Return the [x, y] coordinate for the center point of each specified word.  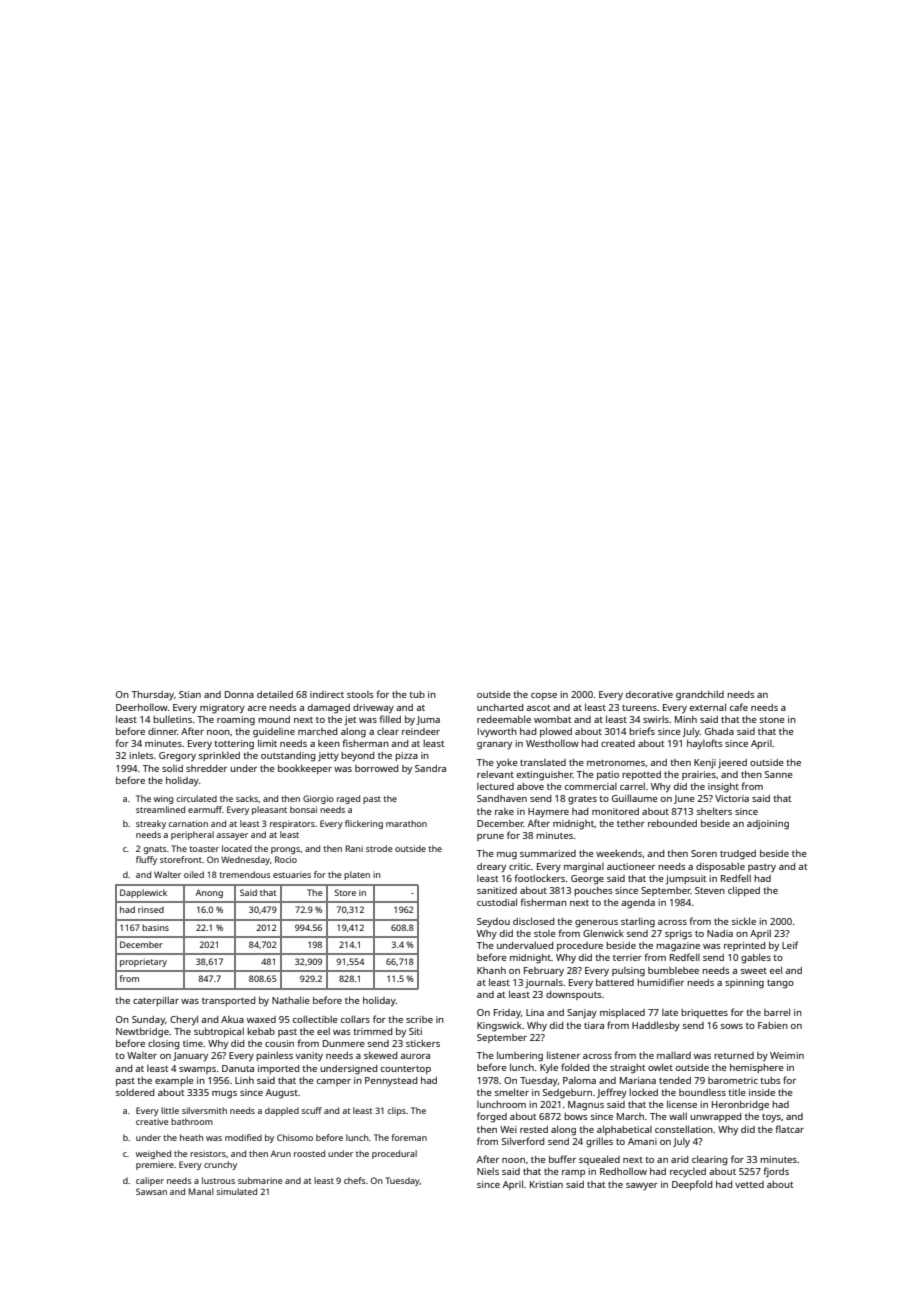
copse [544, 696]
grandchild [700, 695]
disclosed [533, 921]
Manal [201, 1191]
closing [163, 1045]
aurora [415, 1056]
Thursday [153, 695]
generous [596, 924]
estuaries [292, 874]
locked [643, 1092]
